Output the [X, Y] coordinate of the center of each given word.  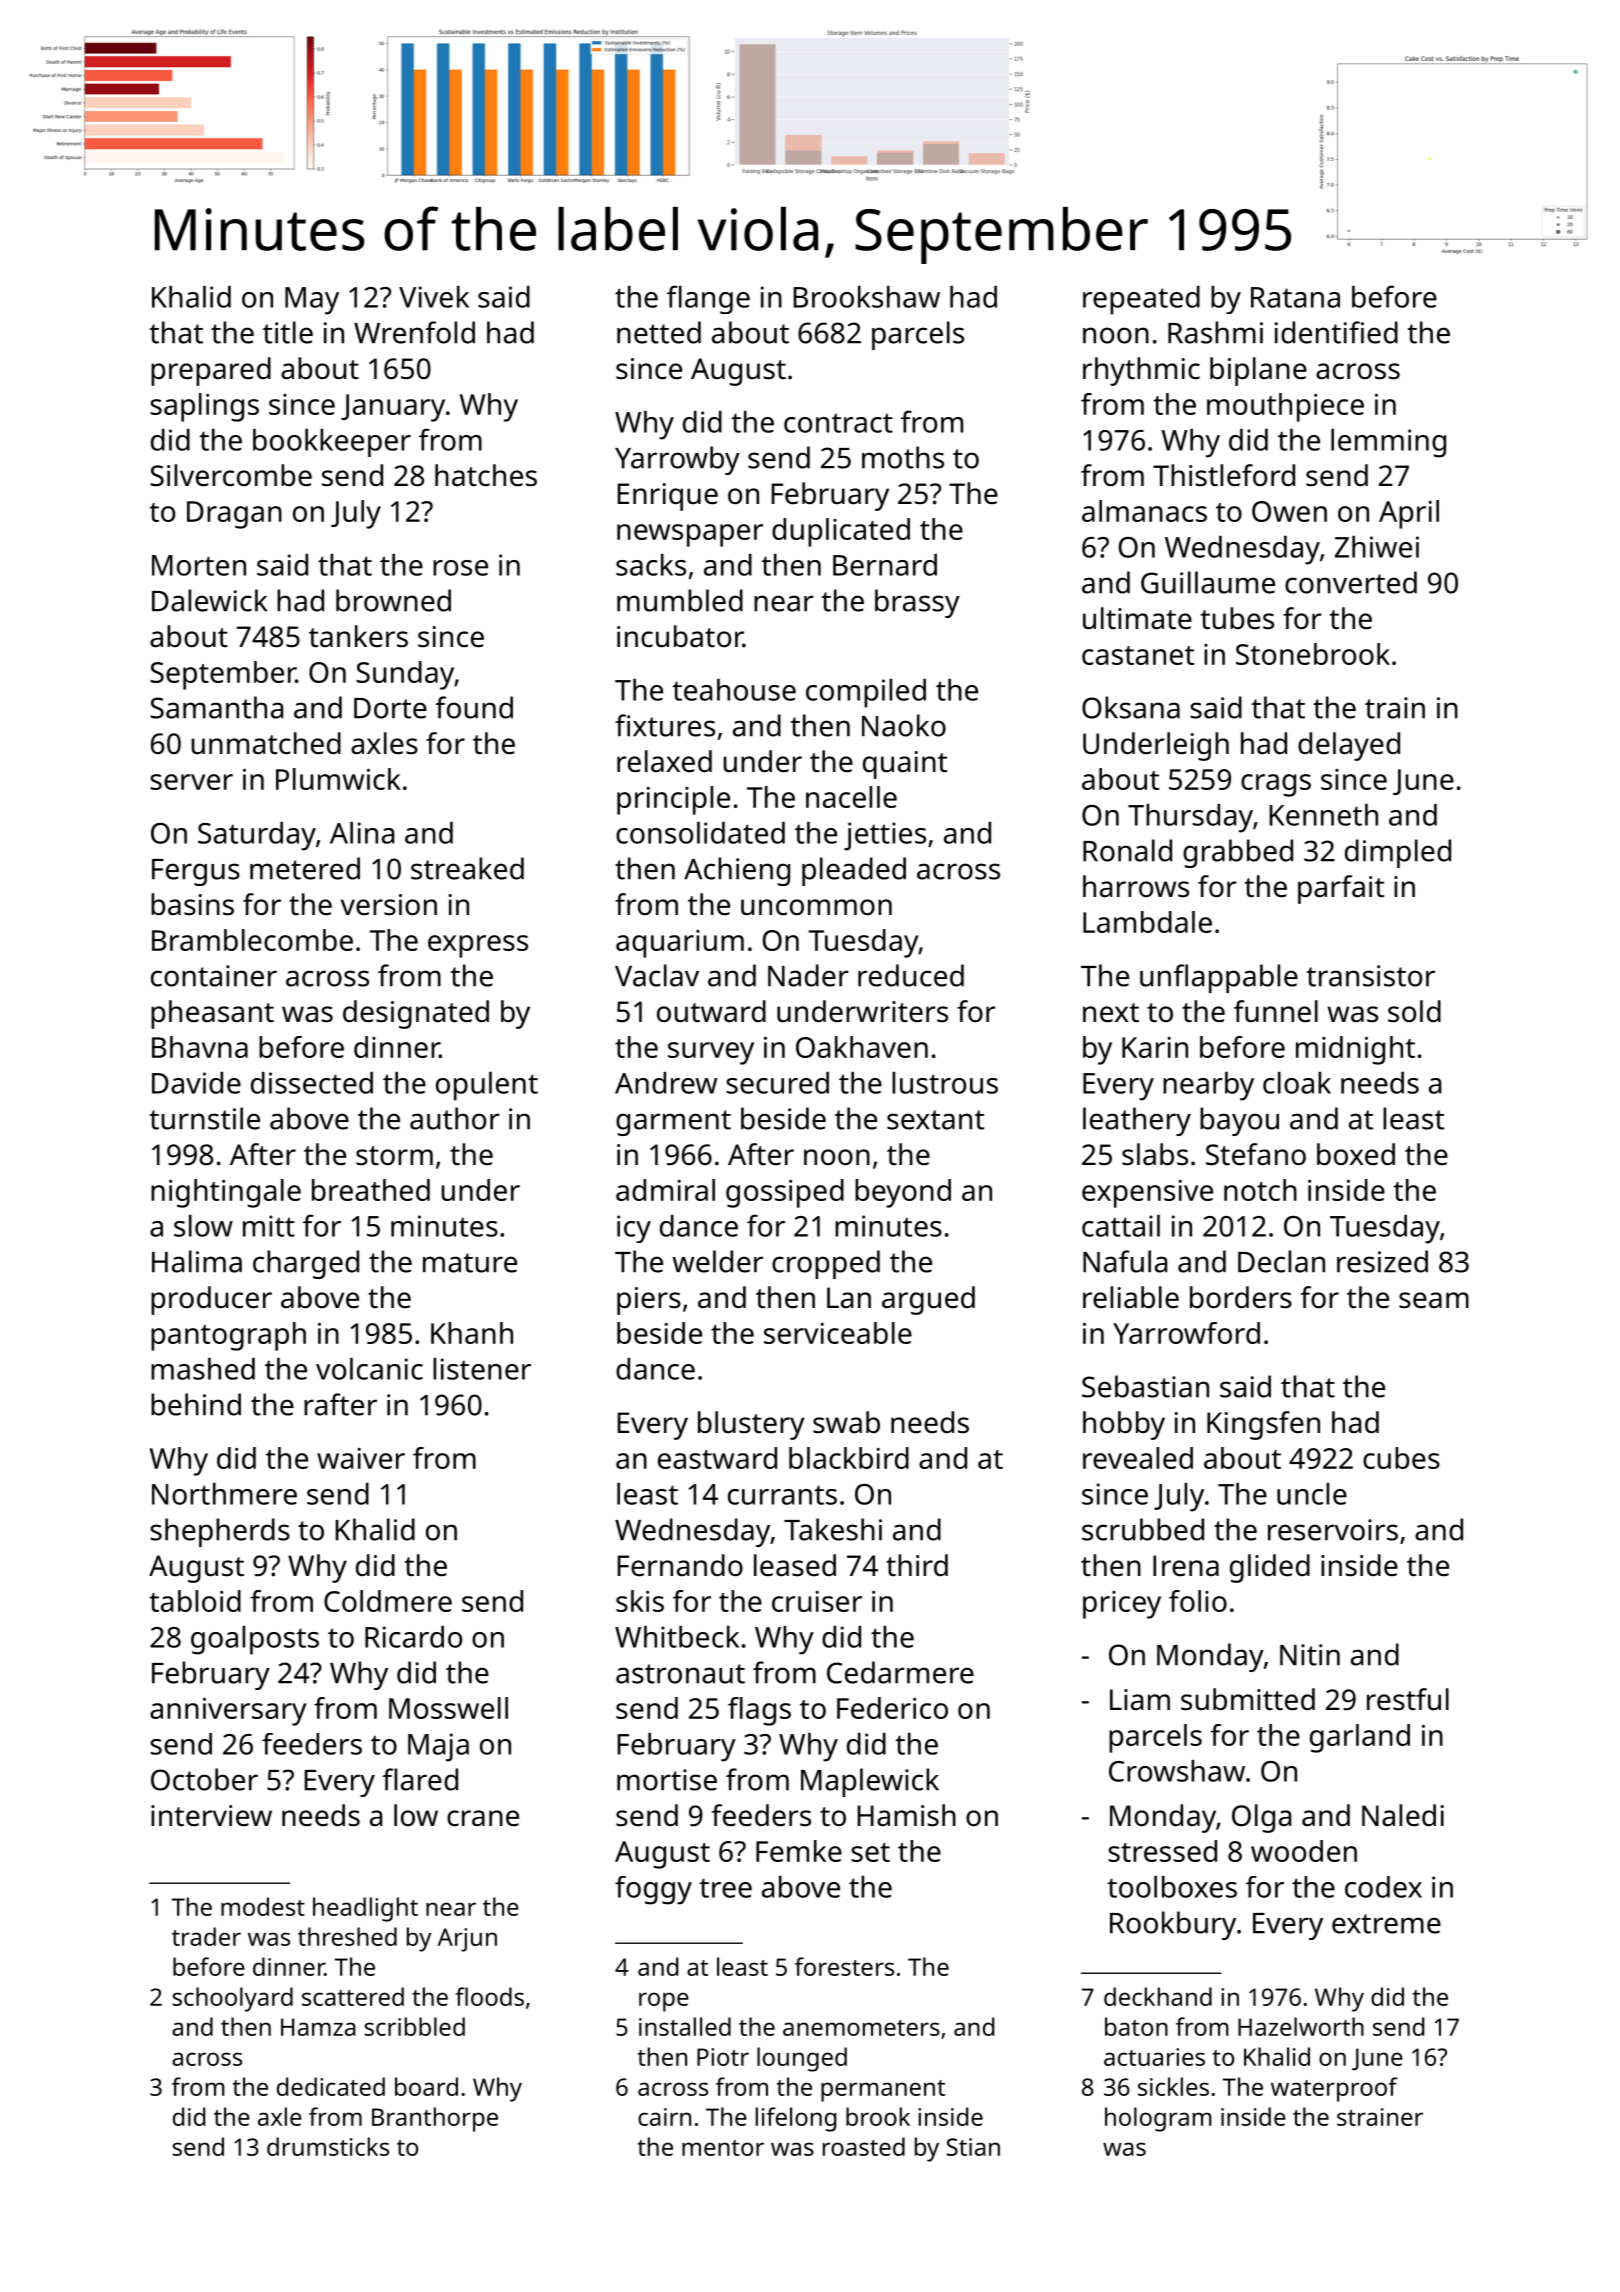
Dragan [234, 515]
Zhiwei [1377, 547]
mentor [723, 2148]
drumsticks [328, 2146]
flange [708, 299]
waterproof [1334, 2089]
